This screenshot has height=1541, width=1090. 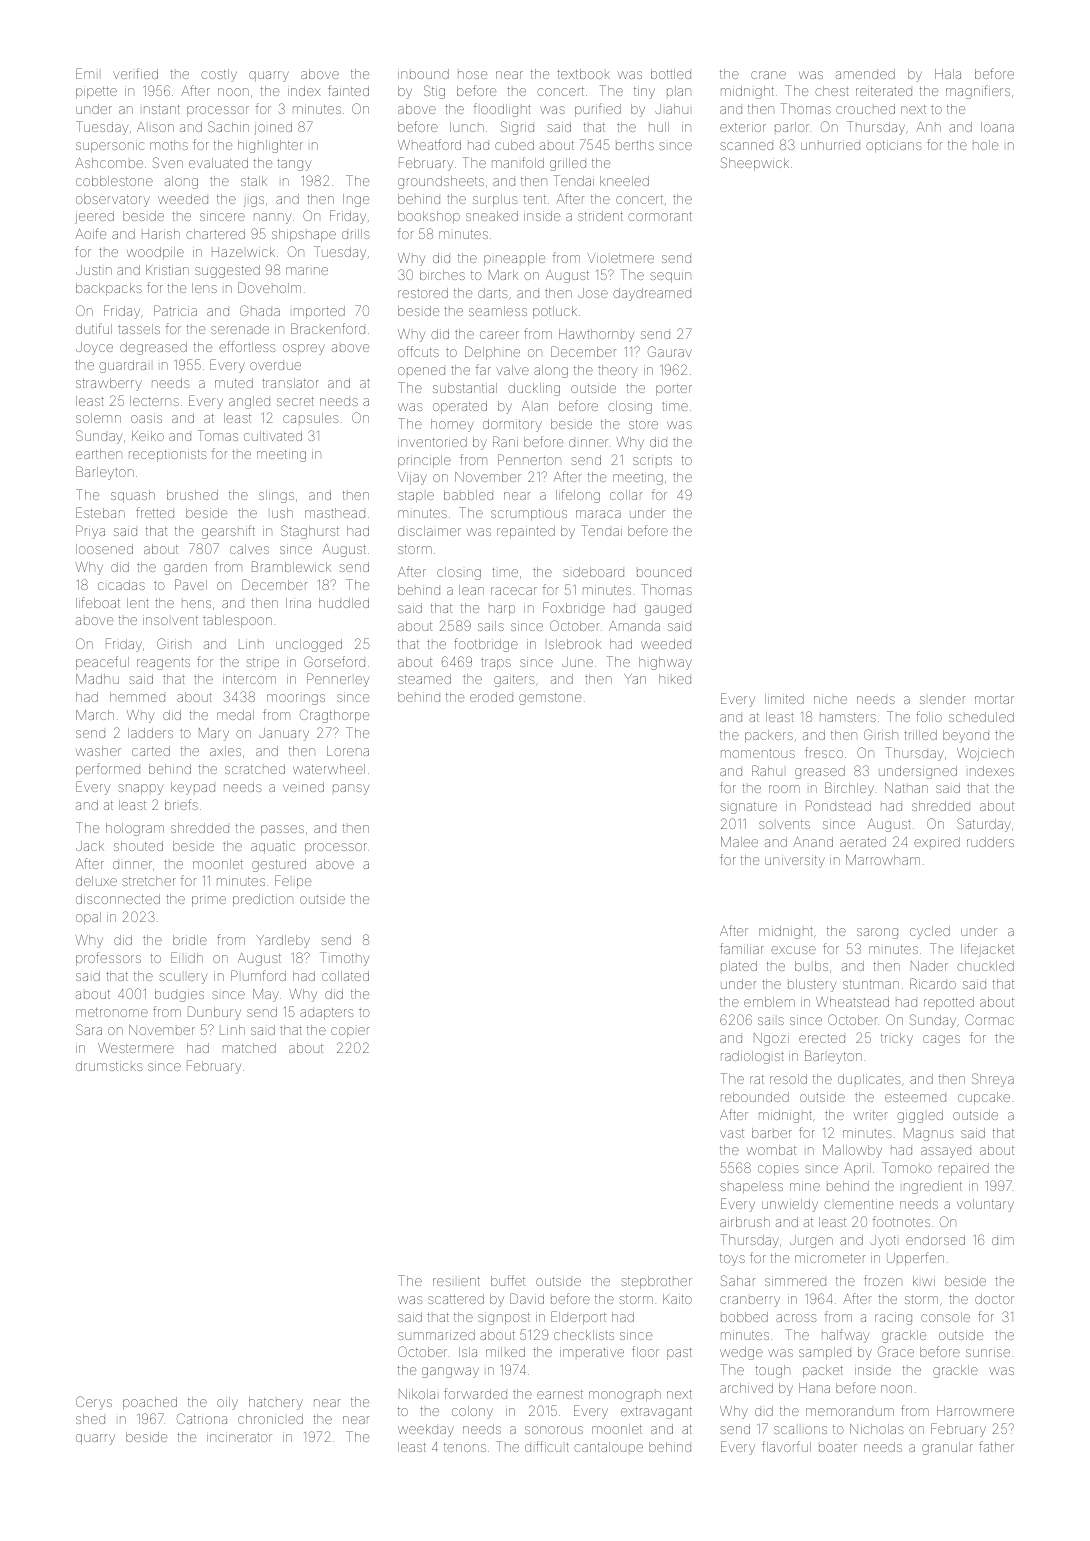 I want to click on Hawthornby, so click(x=596, y=335).
